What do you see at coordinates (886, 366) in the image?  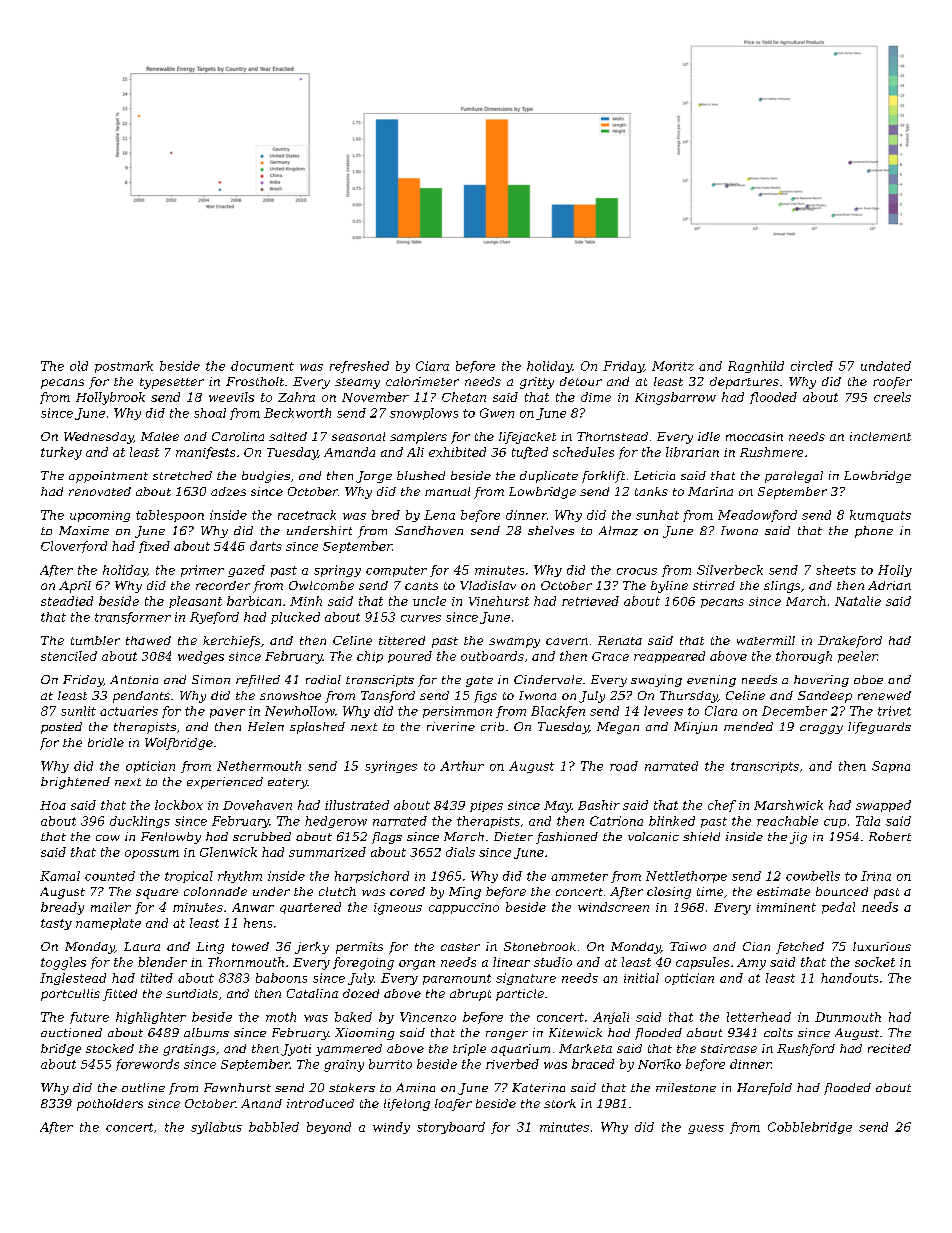 I see `undated` at bounding box center [886, 366].
